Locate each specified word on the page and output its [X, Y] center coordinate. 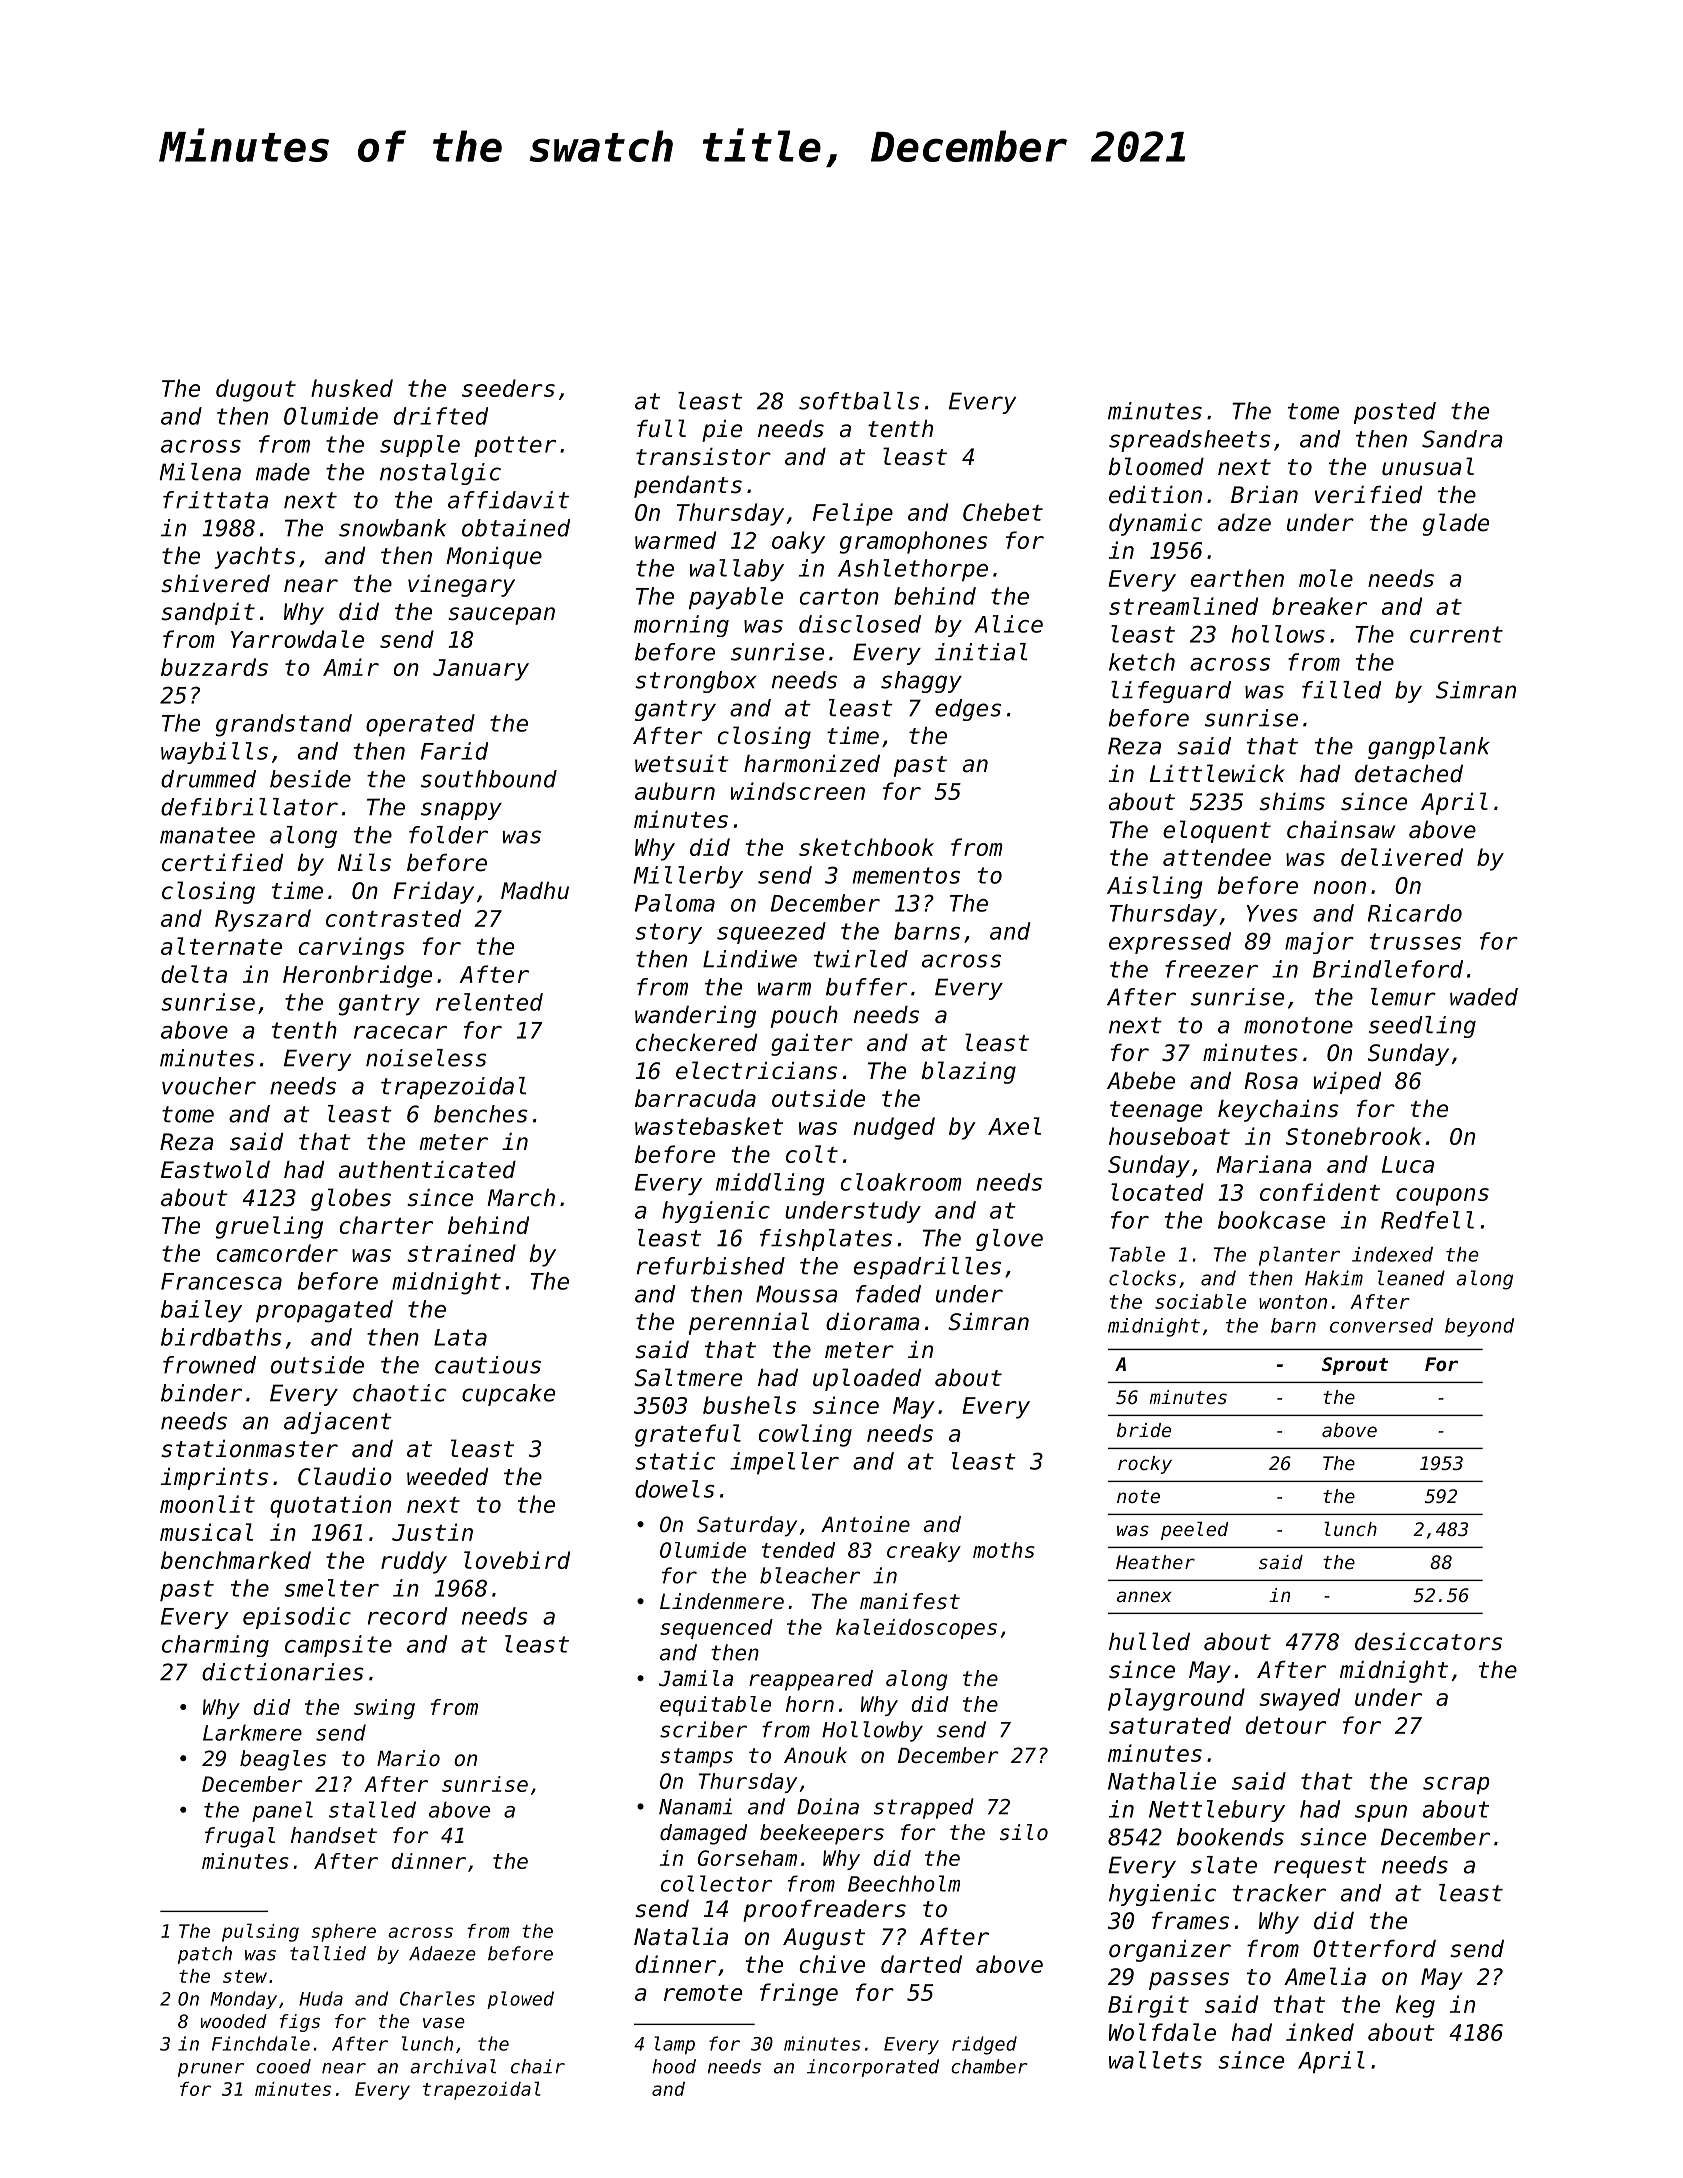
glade [1456, 524]
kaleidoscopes [916, 1629]
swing [384, 1709]
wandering [695, 1017]
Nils [364, 862]
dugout [256, 390]
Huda [321, 1998]
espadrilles [927, 1268]
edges [968, 710]
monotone [1298, 1025]
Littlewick [1217, 773]
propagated [324, 1311]
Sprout [1355, 1366]
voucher [209, 1086]
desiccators [1428, 1642]
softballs [859, 401]
